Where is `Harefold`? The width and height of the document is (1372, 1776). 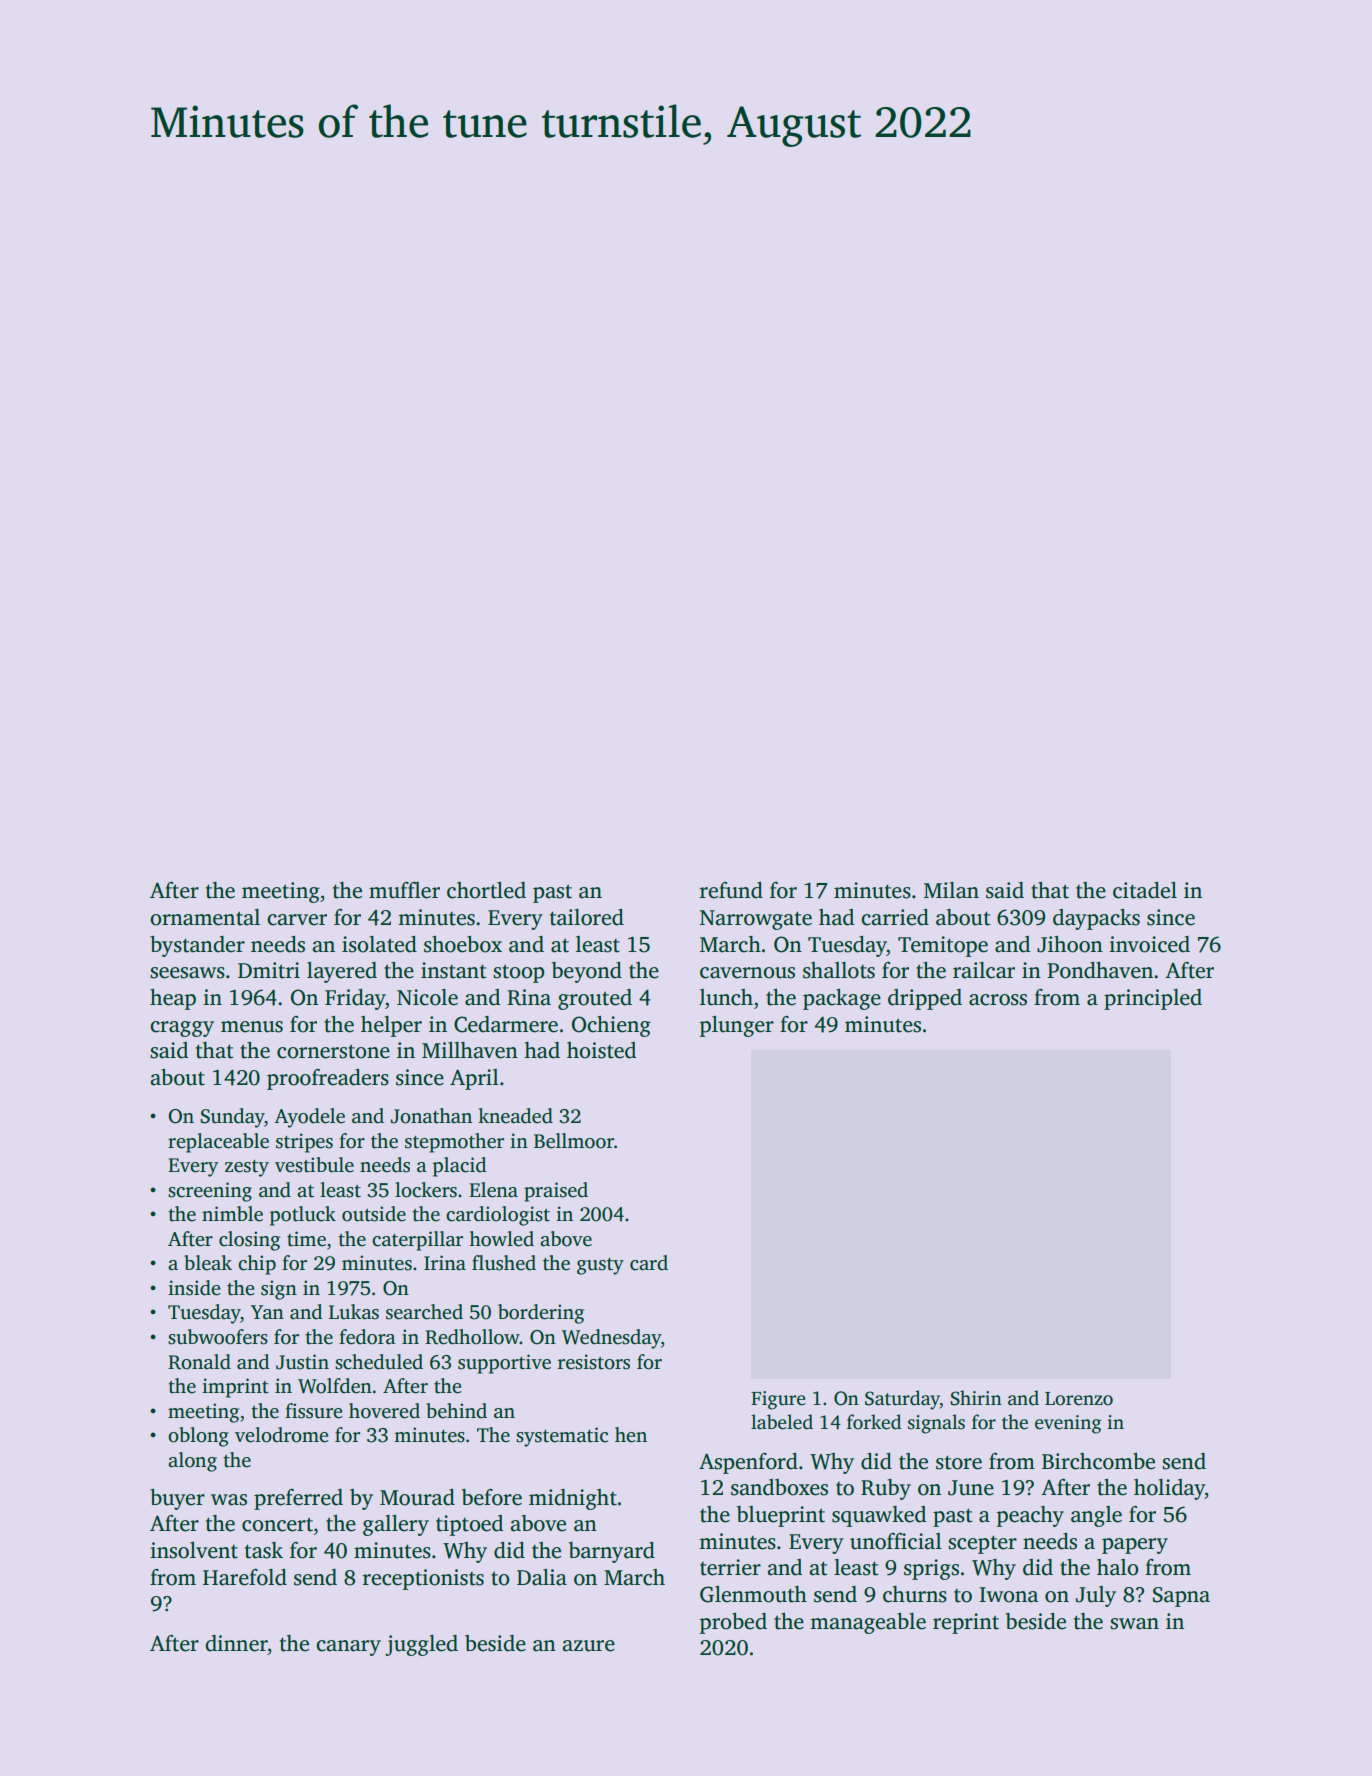 Harefold is located at coordinates (245, 1577).
